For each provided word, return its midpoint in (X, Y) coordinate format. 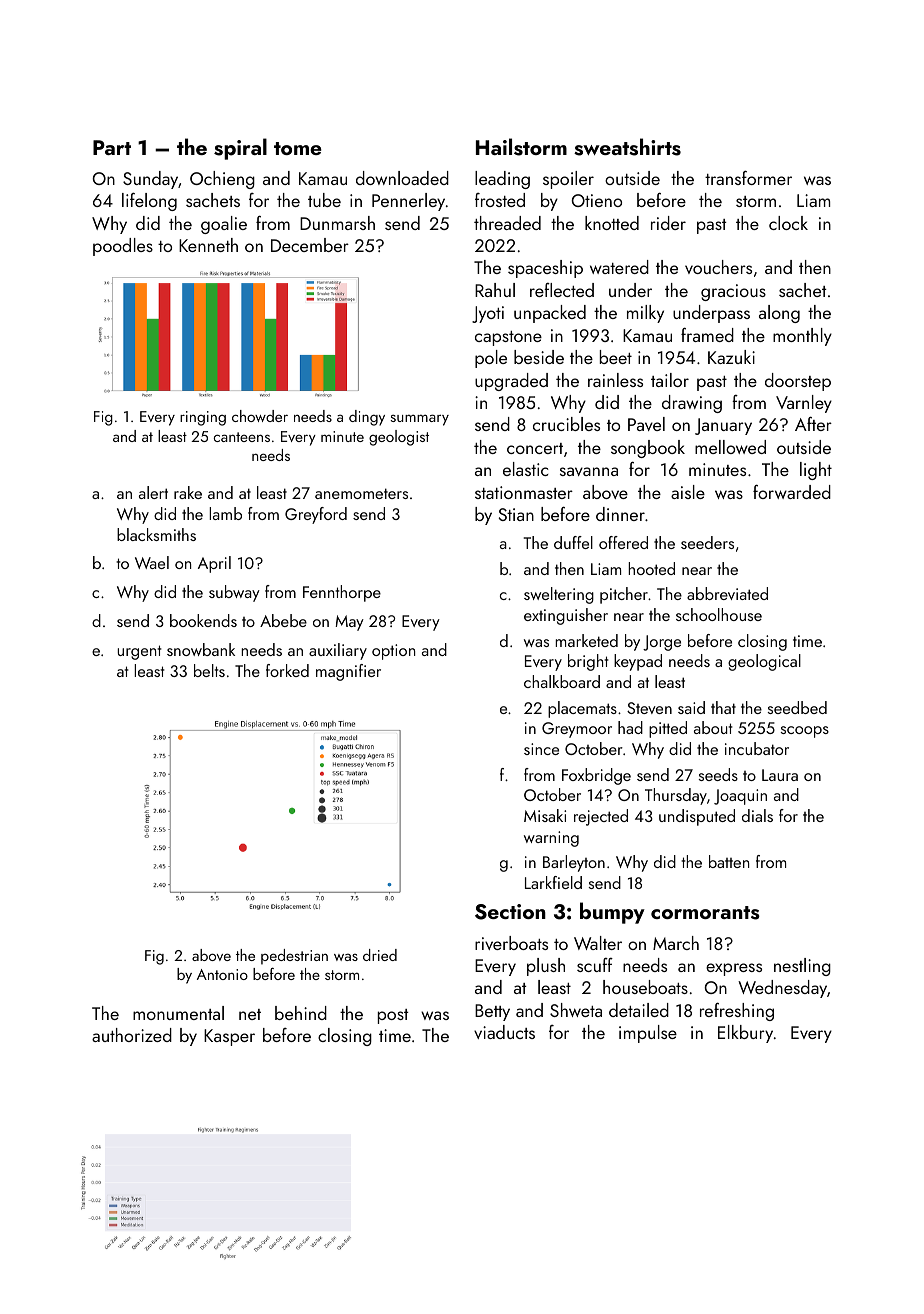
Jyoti (488, 314)
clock (788, 223)
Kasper (229, 1037)
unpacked (550, 314)
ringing (203, 418)
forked (287, 670)
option (393, 652)
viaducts (504, 1032)
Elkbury (745, 1034)
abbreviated (727, 593)
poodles (123, 247)
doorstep (798, 382)
